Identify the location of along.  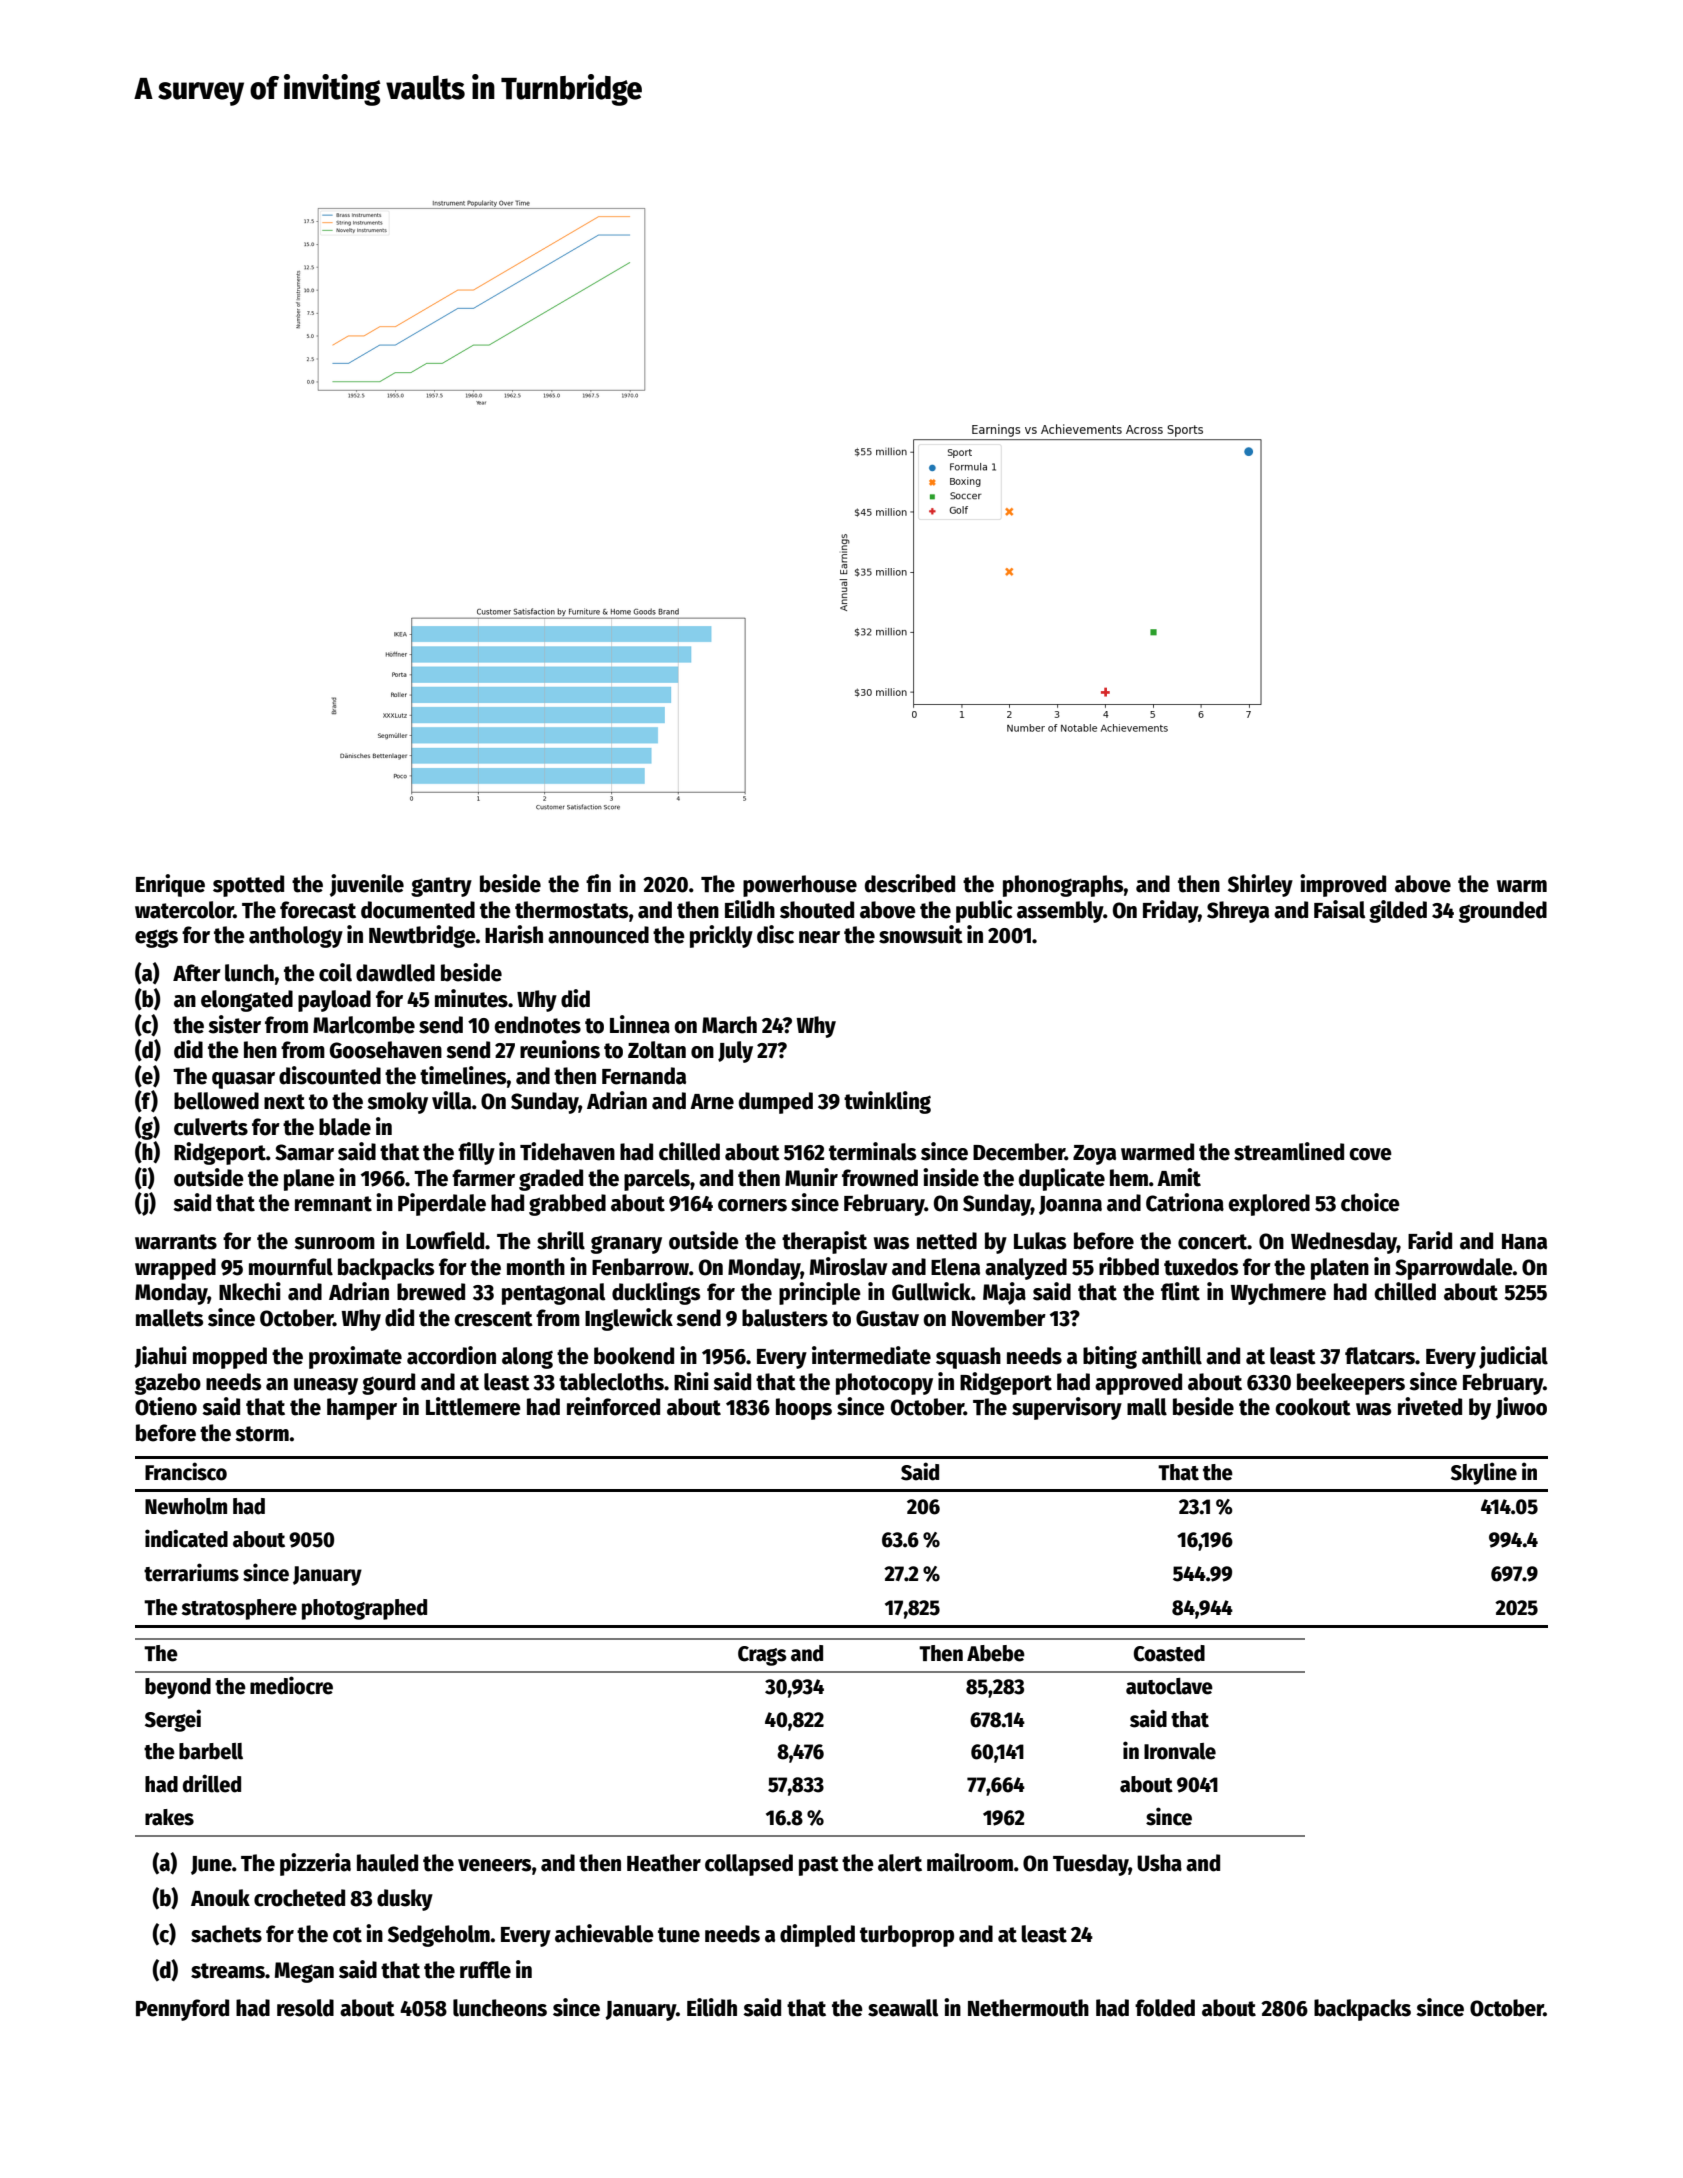
(527, 1358).
